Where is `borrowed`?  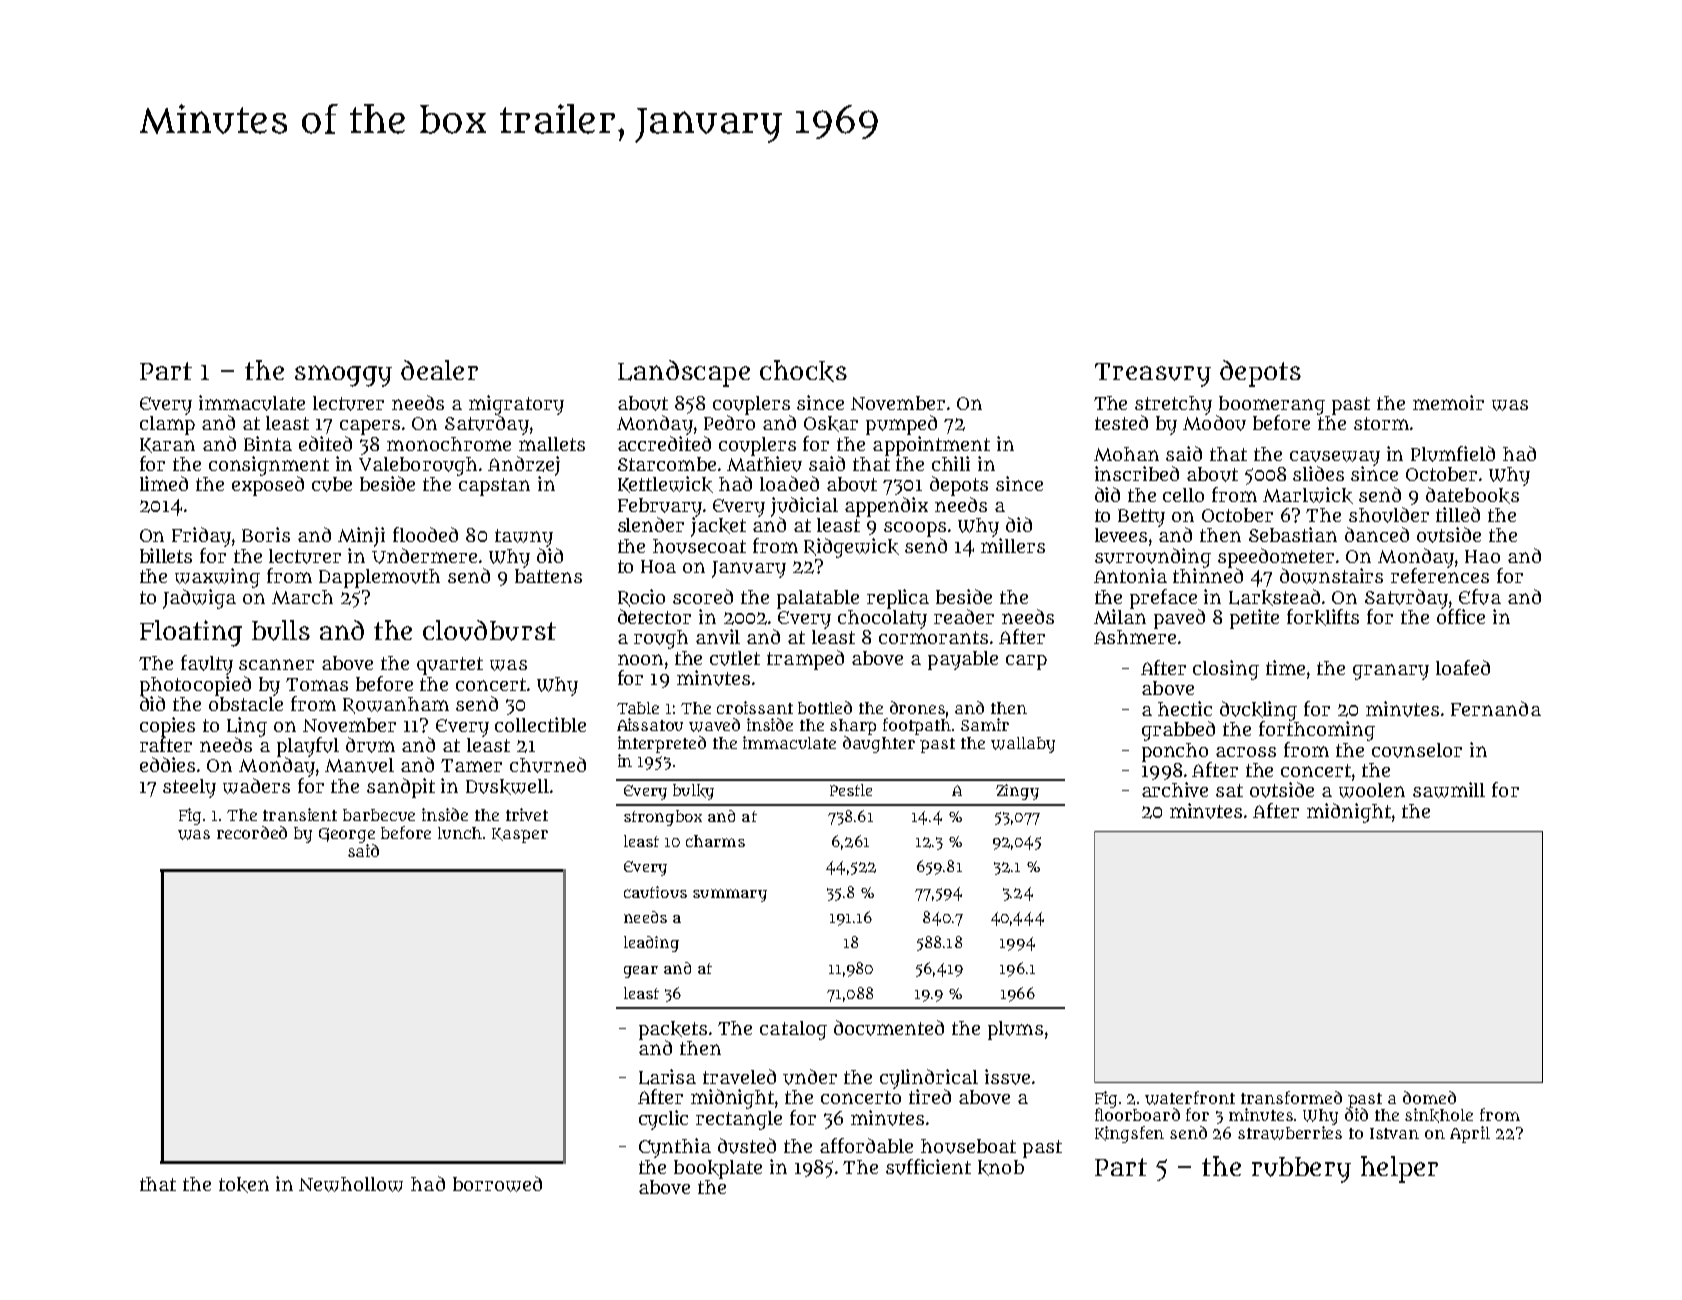
borrowed is located at coordinates (497, 1184).
